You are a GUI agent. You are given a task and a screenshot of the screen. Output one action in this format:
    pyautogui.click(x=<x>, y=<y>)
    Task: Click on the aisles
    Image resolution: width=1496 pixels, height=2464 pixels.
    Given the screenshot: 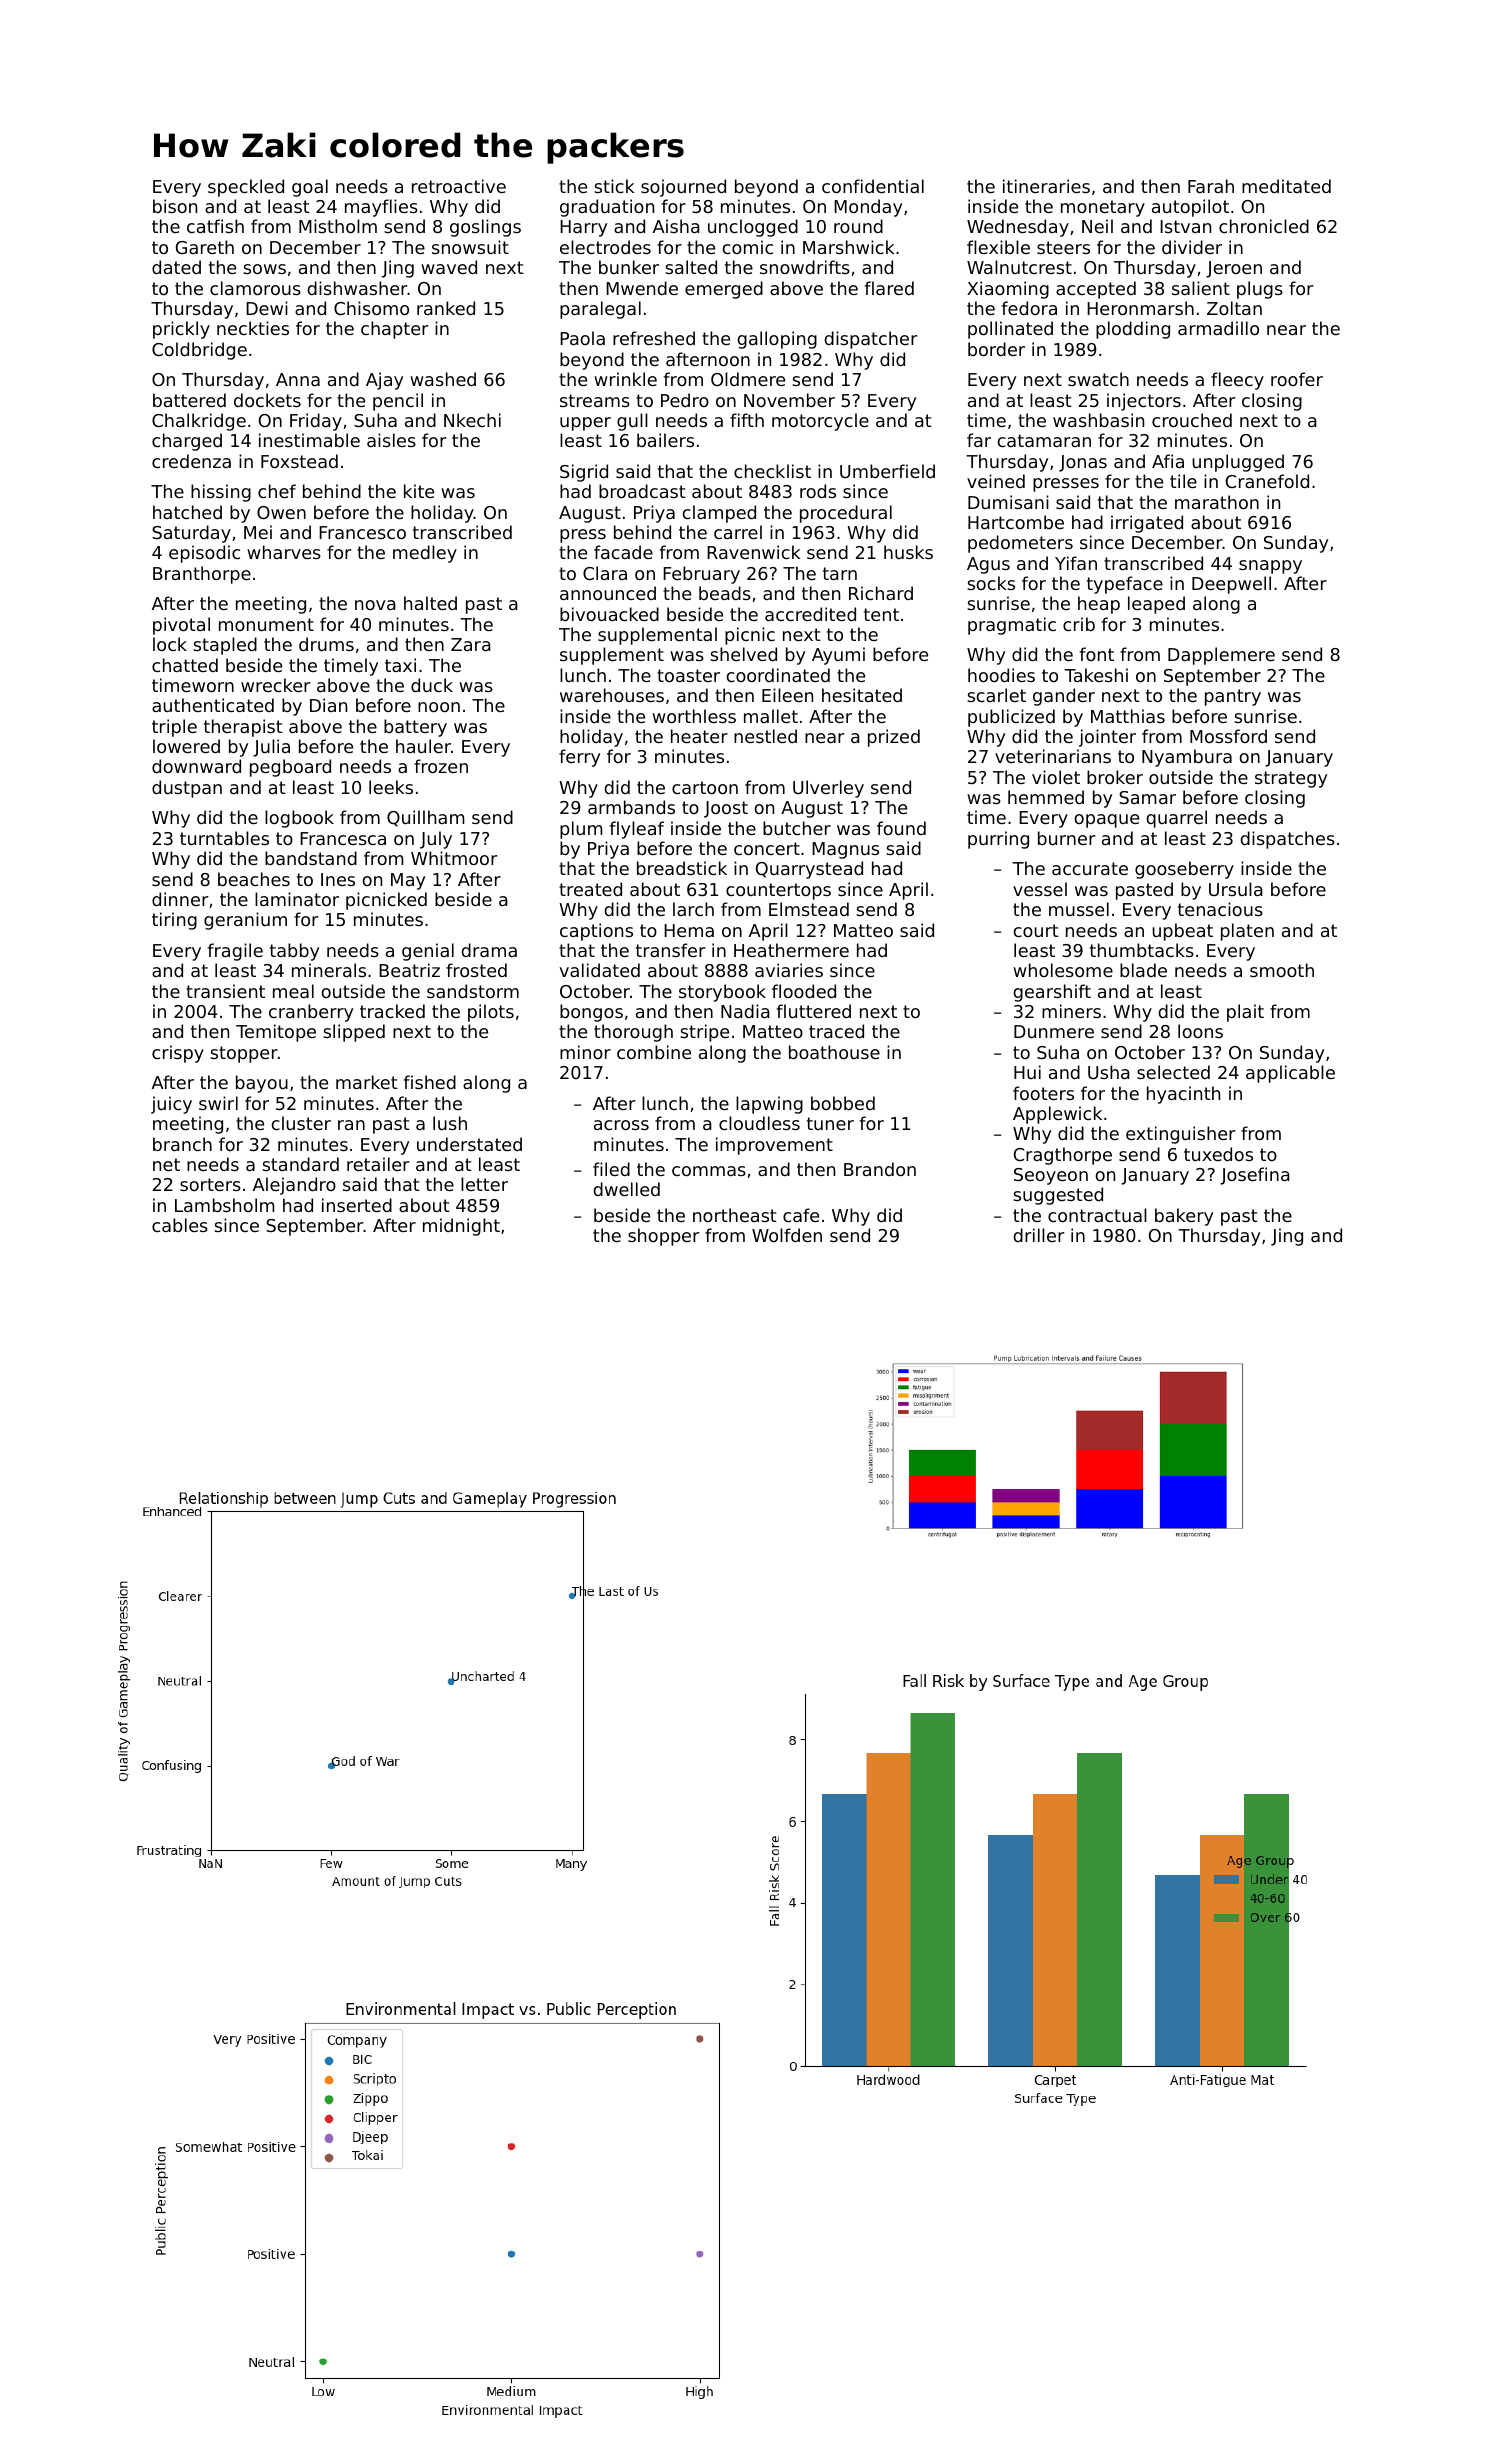 What is the action you would take?
    pyautogui.click(x=391, y=440)
